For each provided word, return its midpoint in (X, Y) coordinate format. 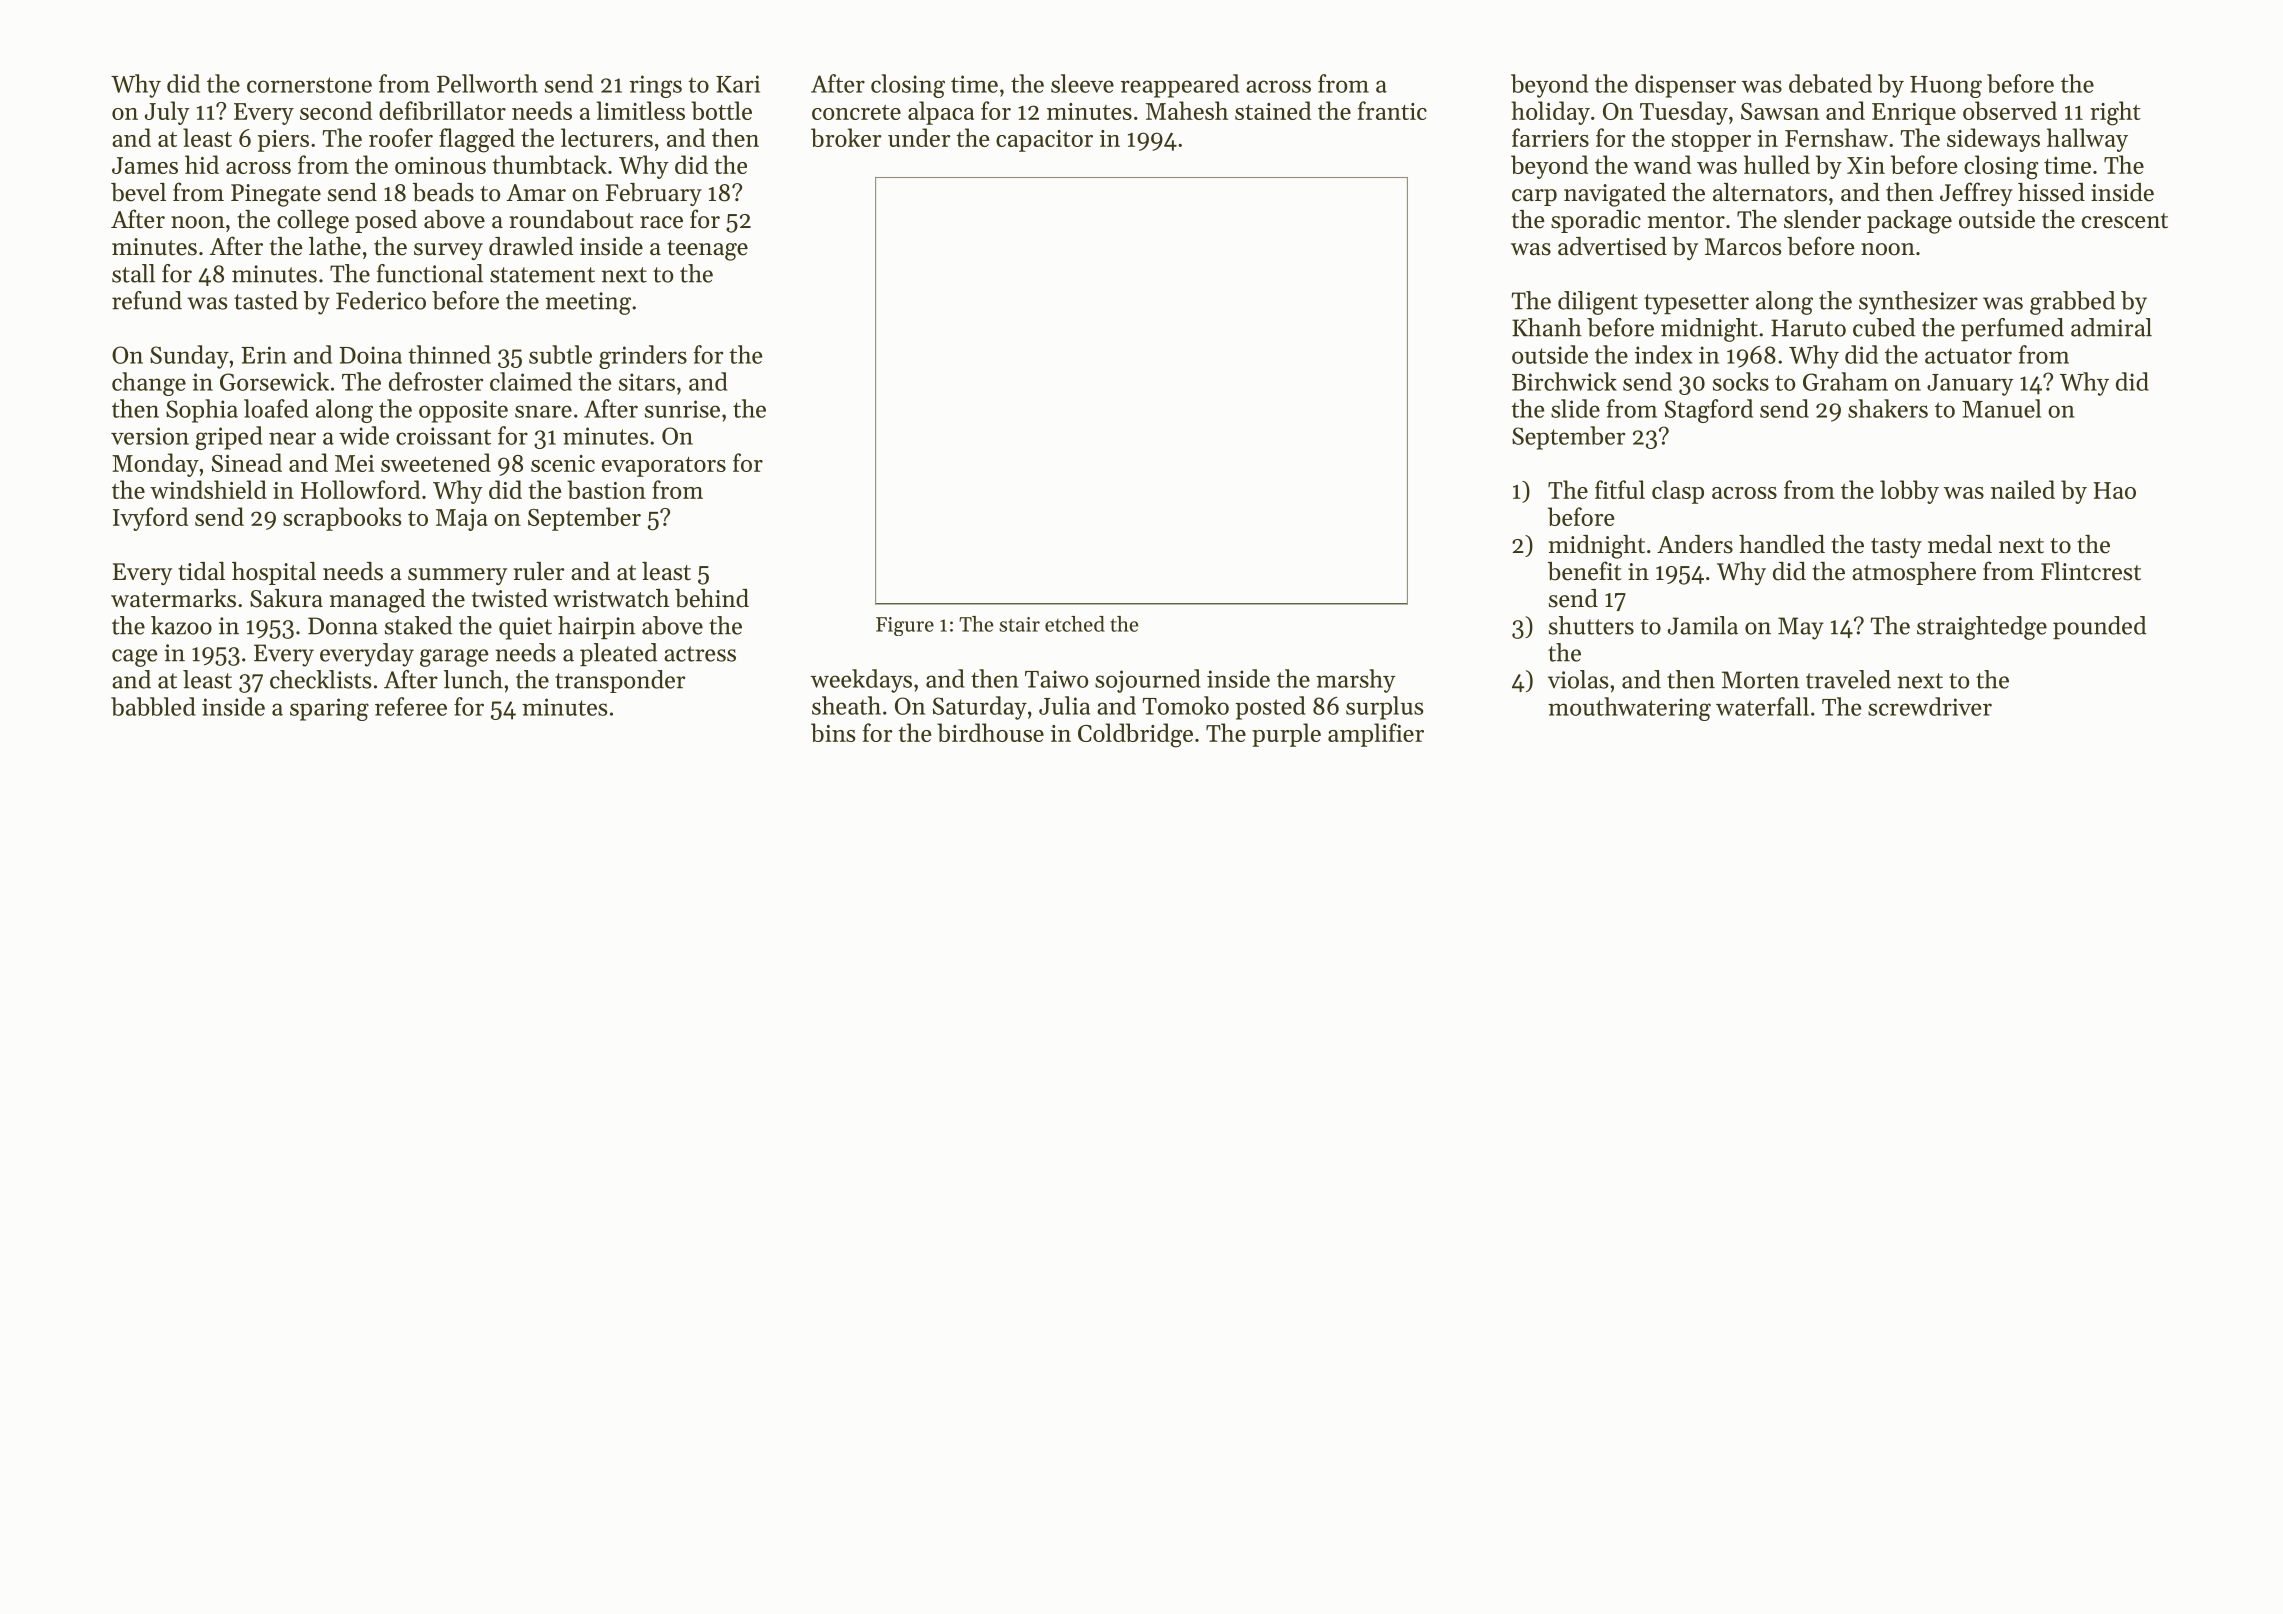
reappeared (1180, 86)
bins (833, 732)
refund (147, 300)
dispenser (1685, 86)
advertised (1612, 246)
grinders (643, 357)
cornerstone (309, 85)
